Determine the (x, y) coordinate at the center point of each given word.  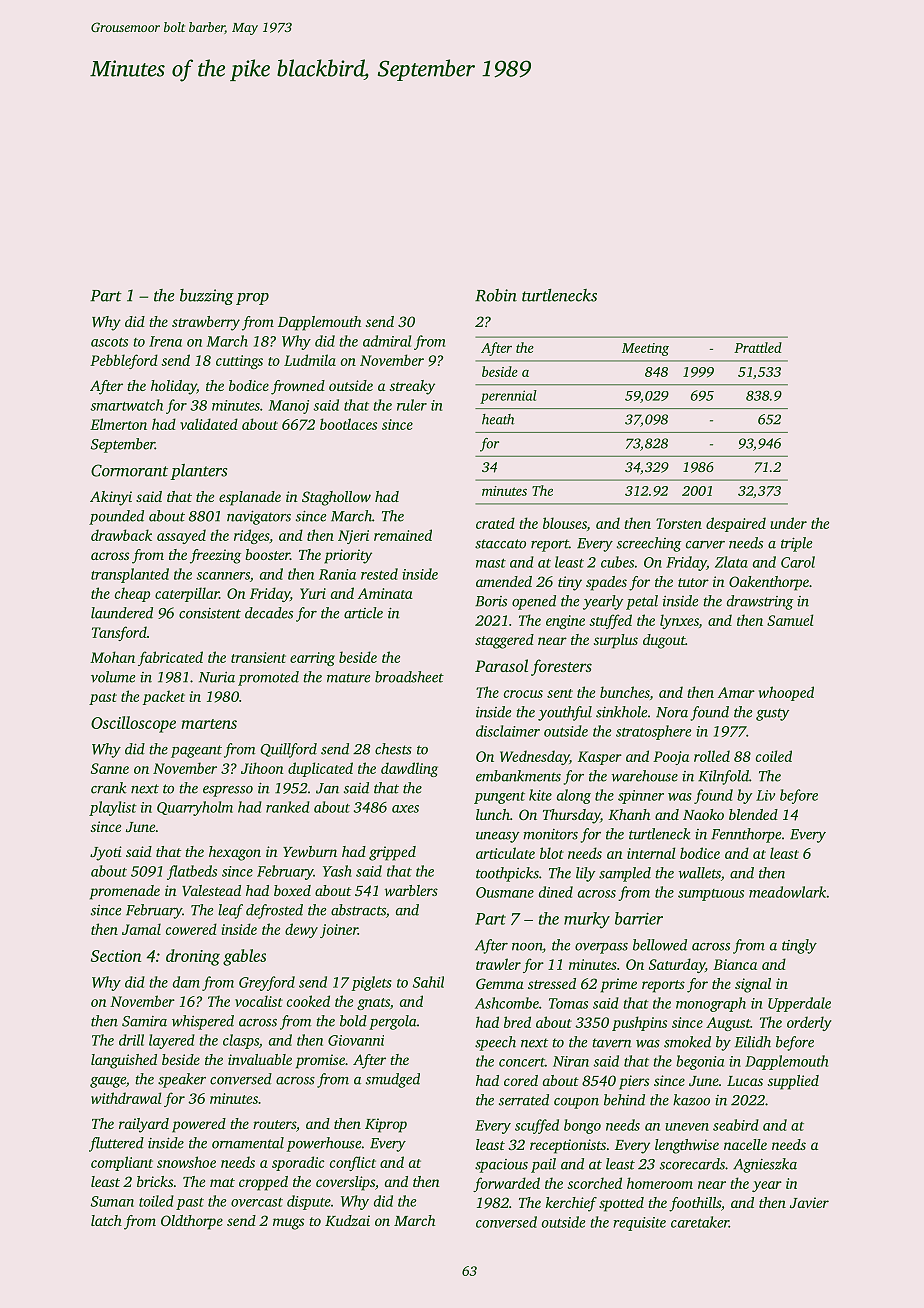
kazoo (691, 1100)
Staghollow (336, 498)
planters (199, 472)
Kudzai (347, 1220)
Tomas (568, 1003)
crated (495, 523)
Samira (144, 1021)
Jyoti (106, 853)
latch (106, 1220)
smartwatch (126, 405)
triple (797, 544)
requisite (639, 1224)
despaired (736, 524)
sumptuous (711, 895)
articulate (505, 853)
